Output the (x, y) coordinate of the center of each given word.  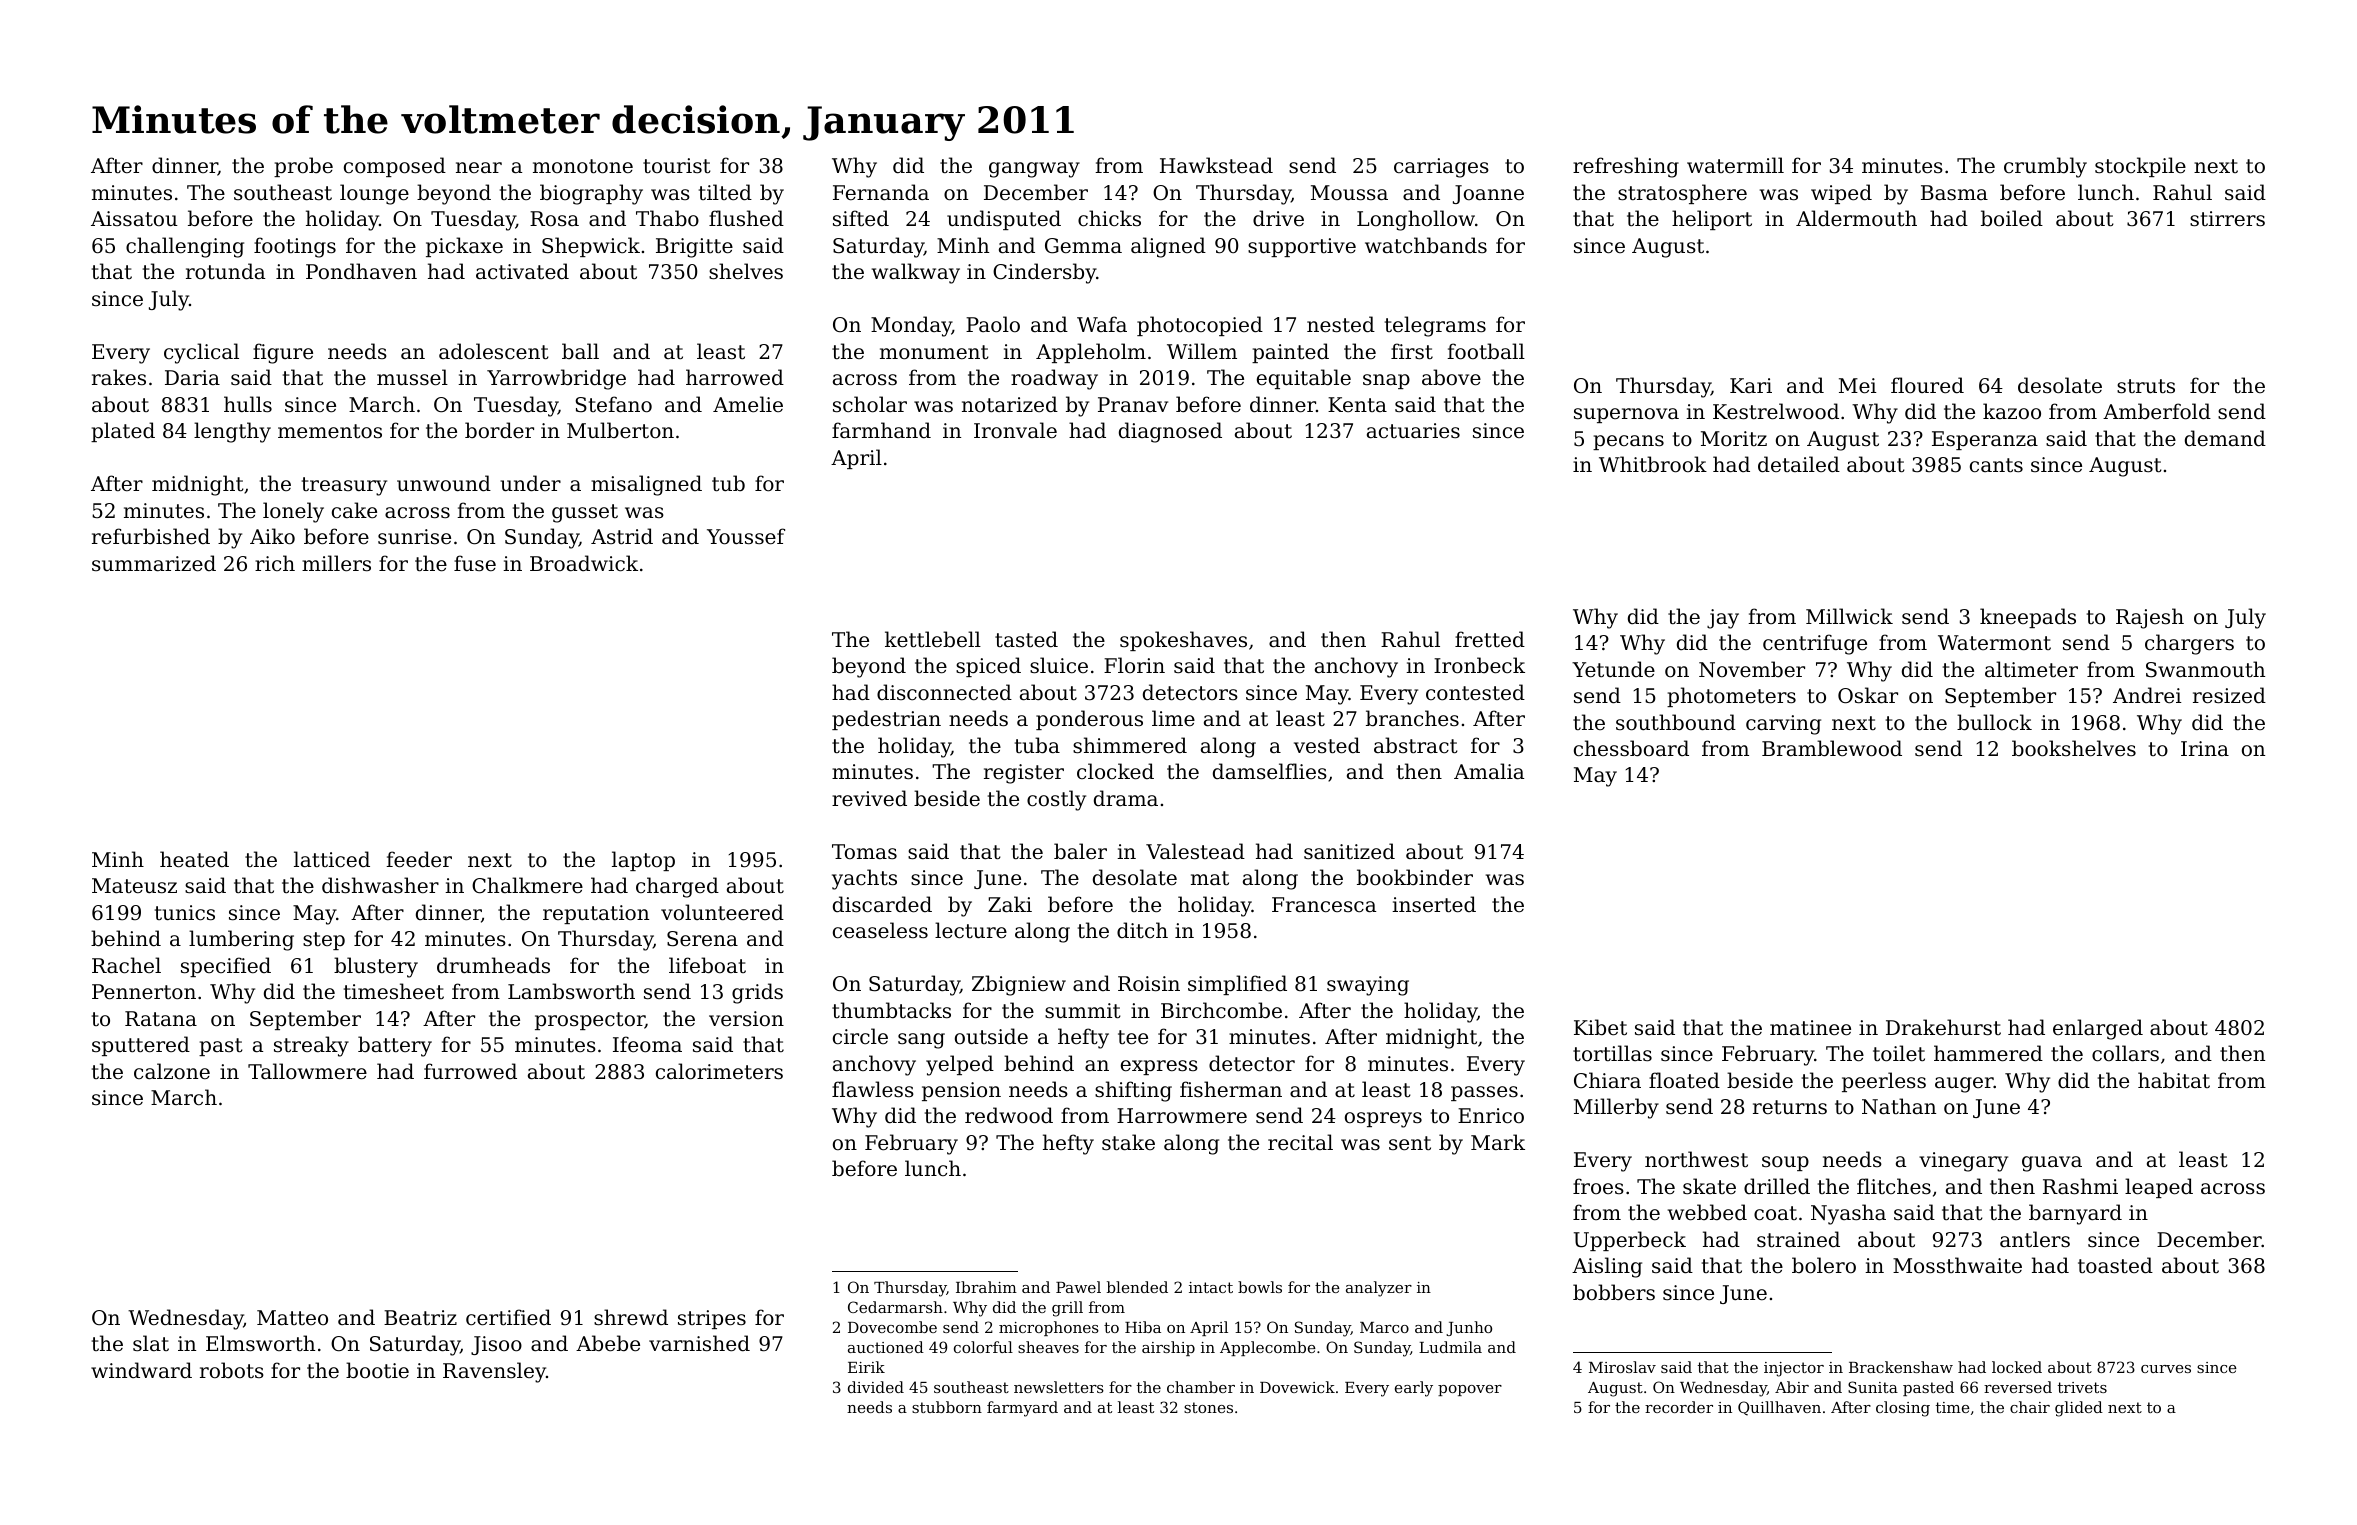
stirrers (2227, 219)
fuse (475, 563)
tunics (185, 913)
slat (151, 1343)
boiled (2012, 218)
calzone (172, 1071)
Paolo (993, 324)
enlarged (2098, 1029)
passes (1484, 1093)
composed (395, 167)
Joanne (1488, 194)
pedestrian (886, 720)
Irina (2205, 748)
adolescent (494, 351)
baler (1080, 851)
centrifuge (1815, 644)
